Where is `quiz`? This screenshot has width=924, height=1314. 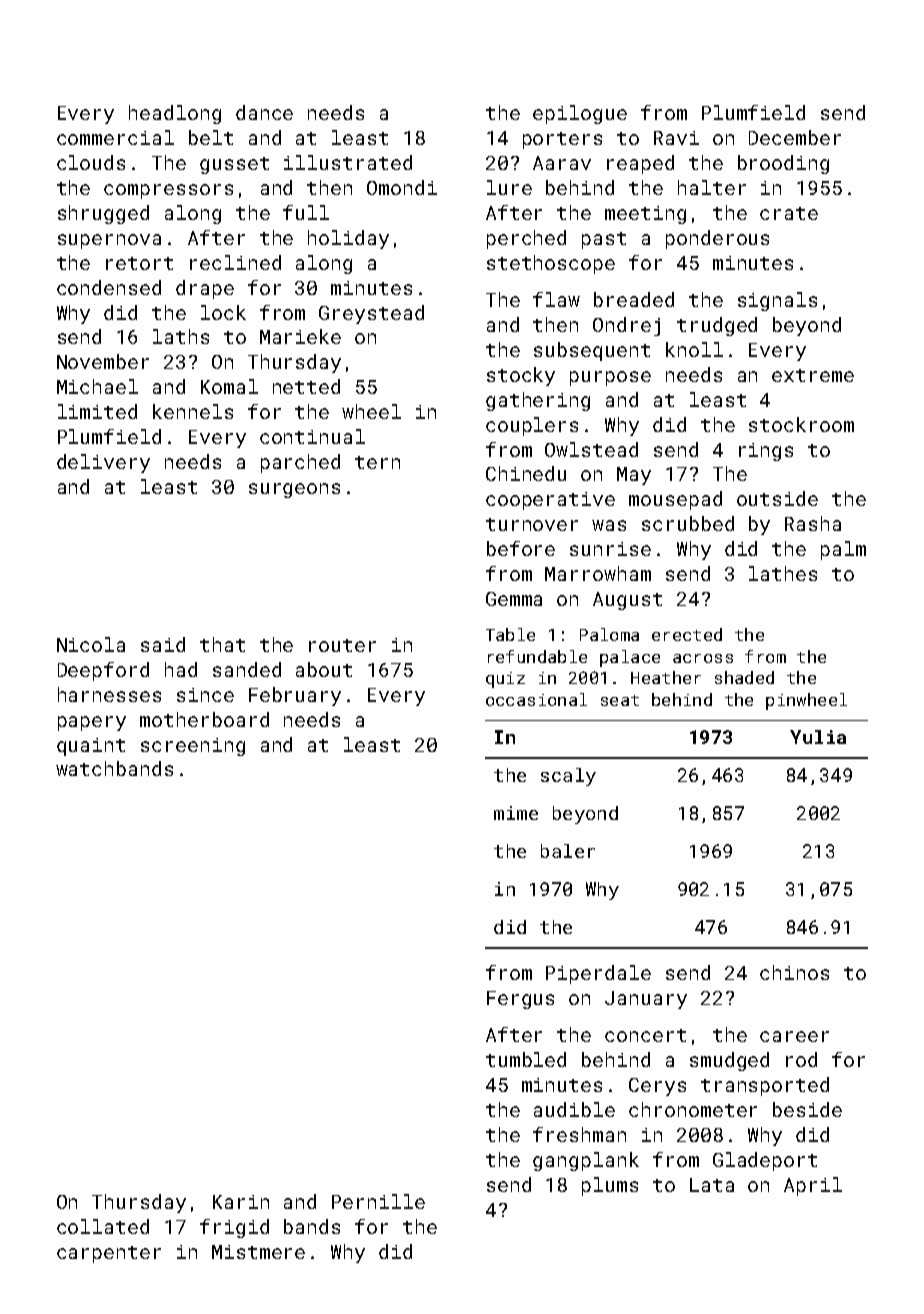 quiz is located at coordinates (505, 680).
